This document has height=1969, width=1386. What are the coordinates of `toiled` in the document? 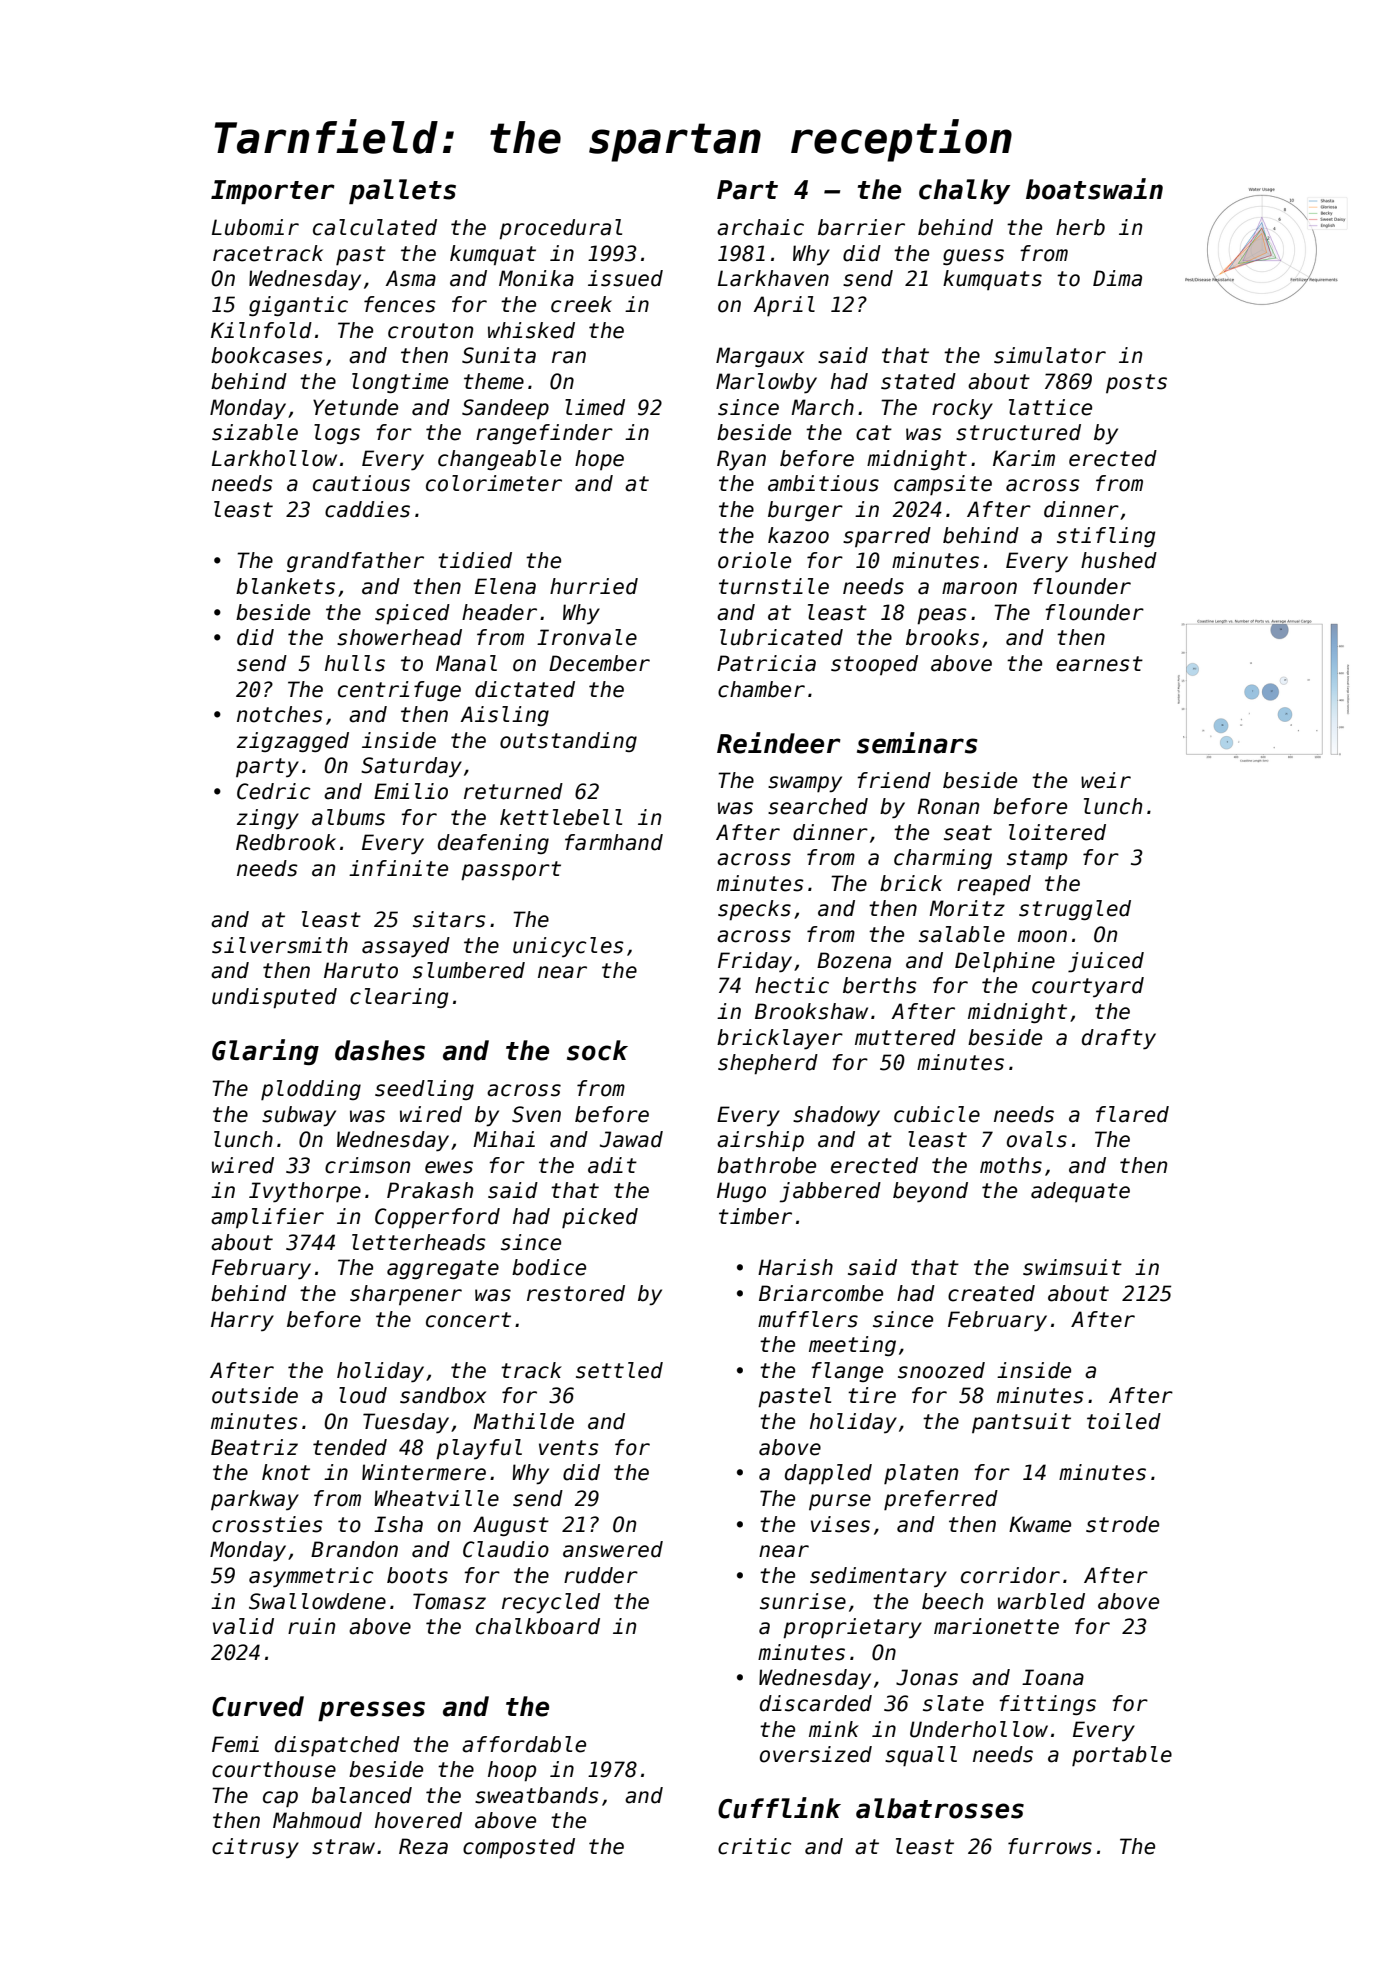 It's located at (1124, 1421).
